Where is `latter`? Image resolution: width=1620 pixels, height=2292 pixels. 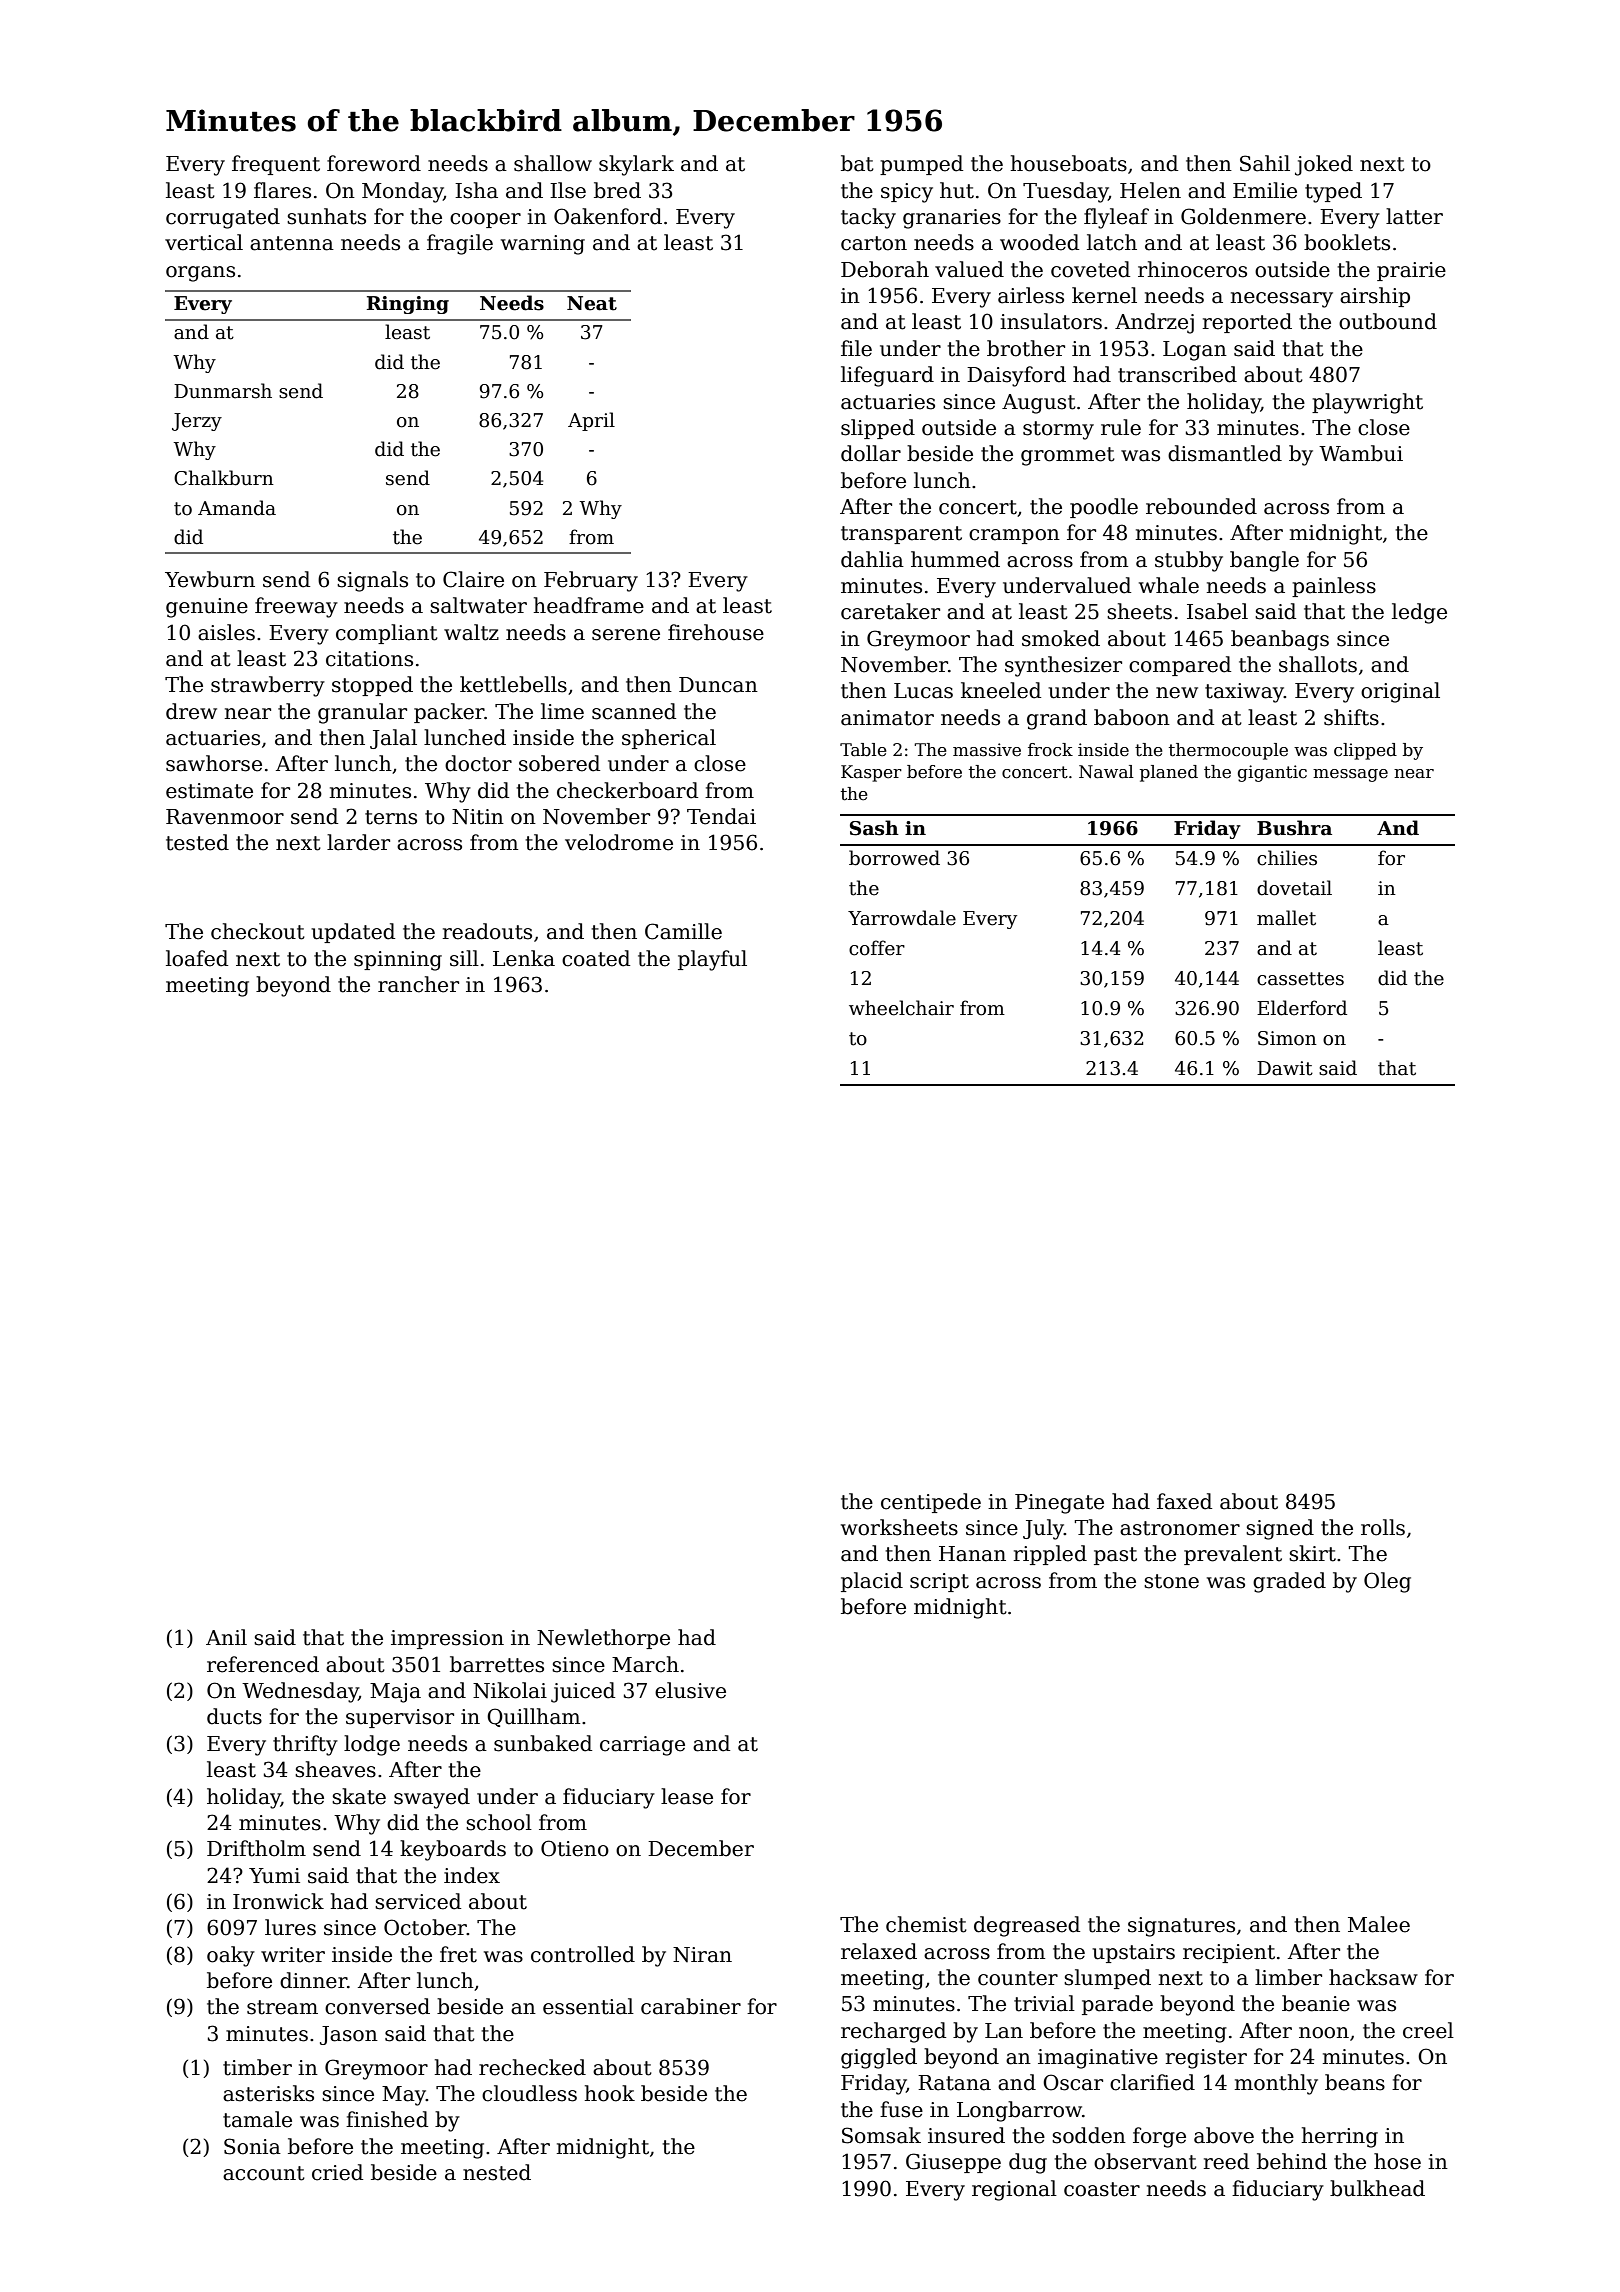 latter is located at coordinates (1414, 216).
